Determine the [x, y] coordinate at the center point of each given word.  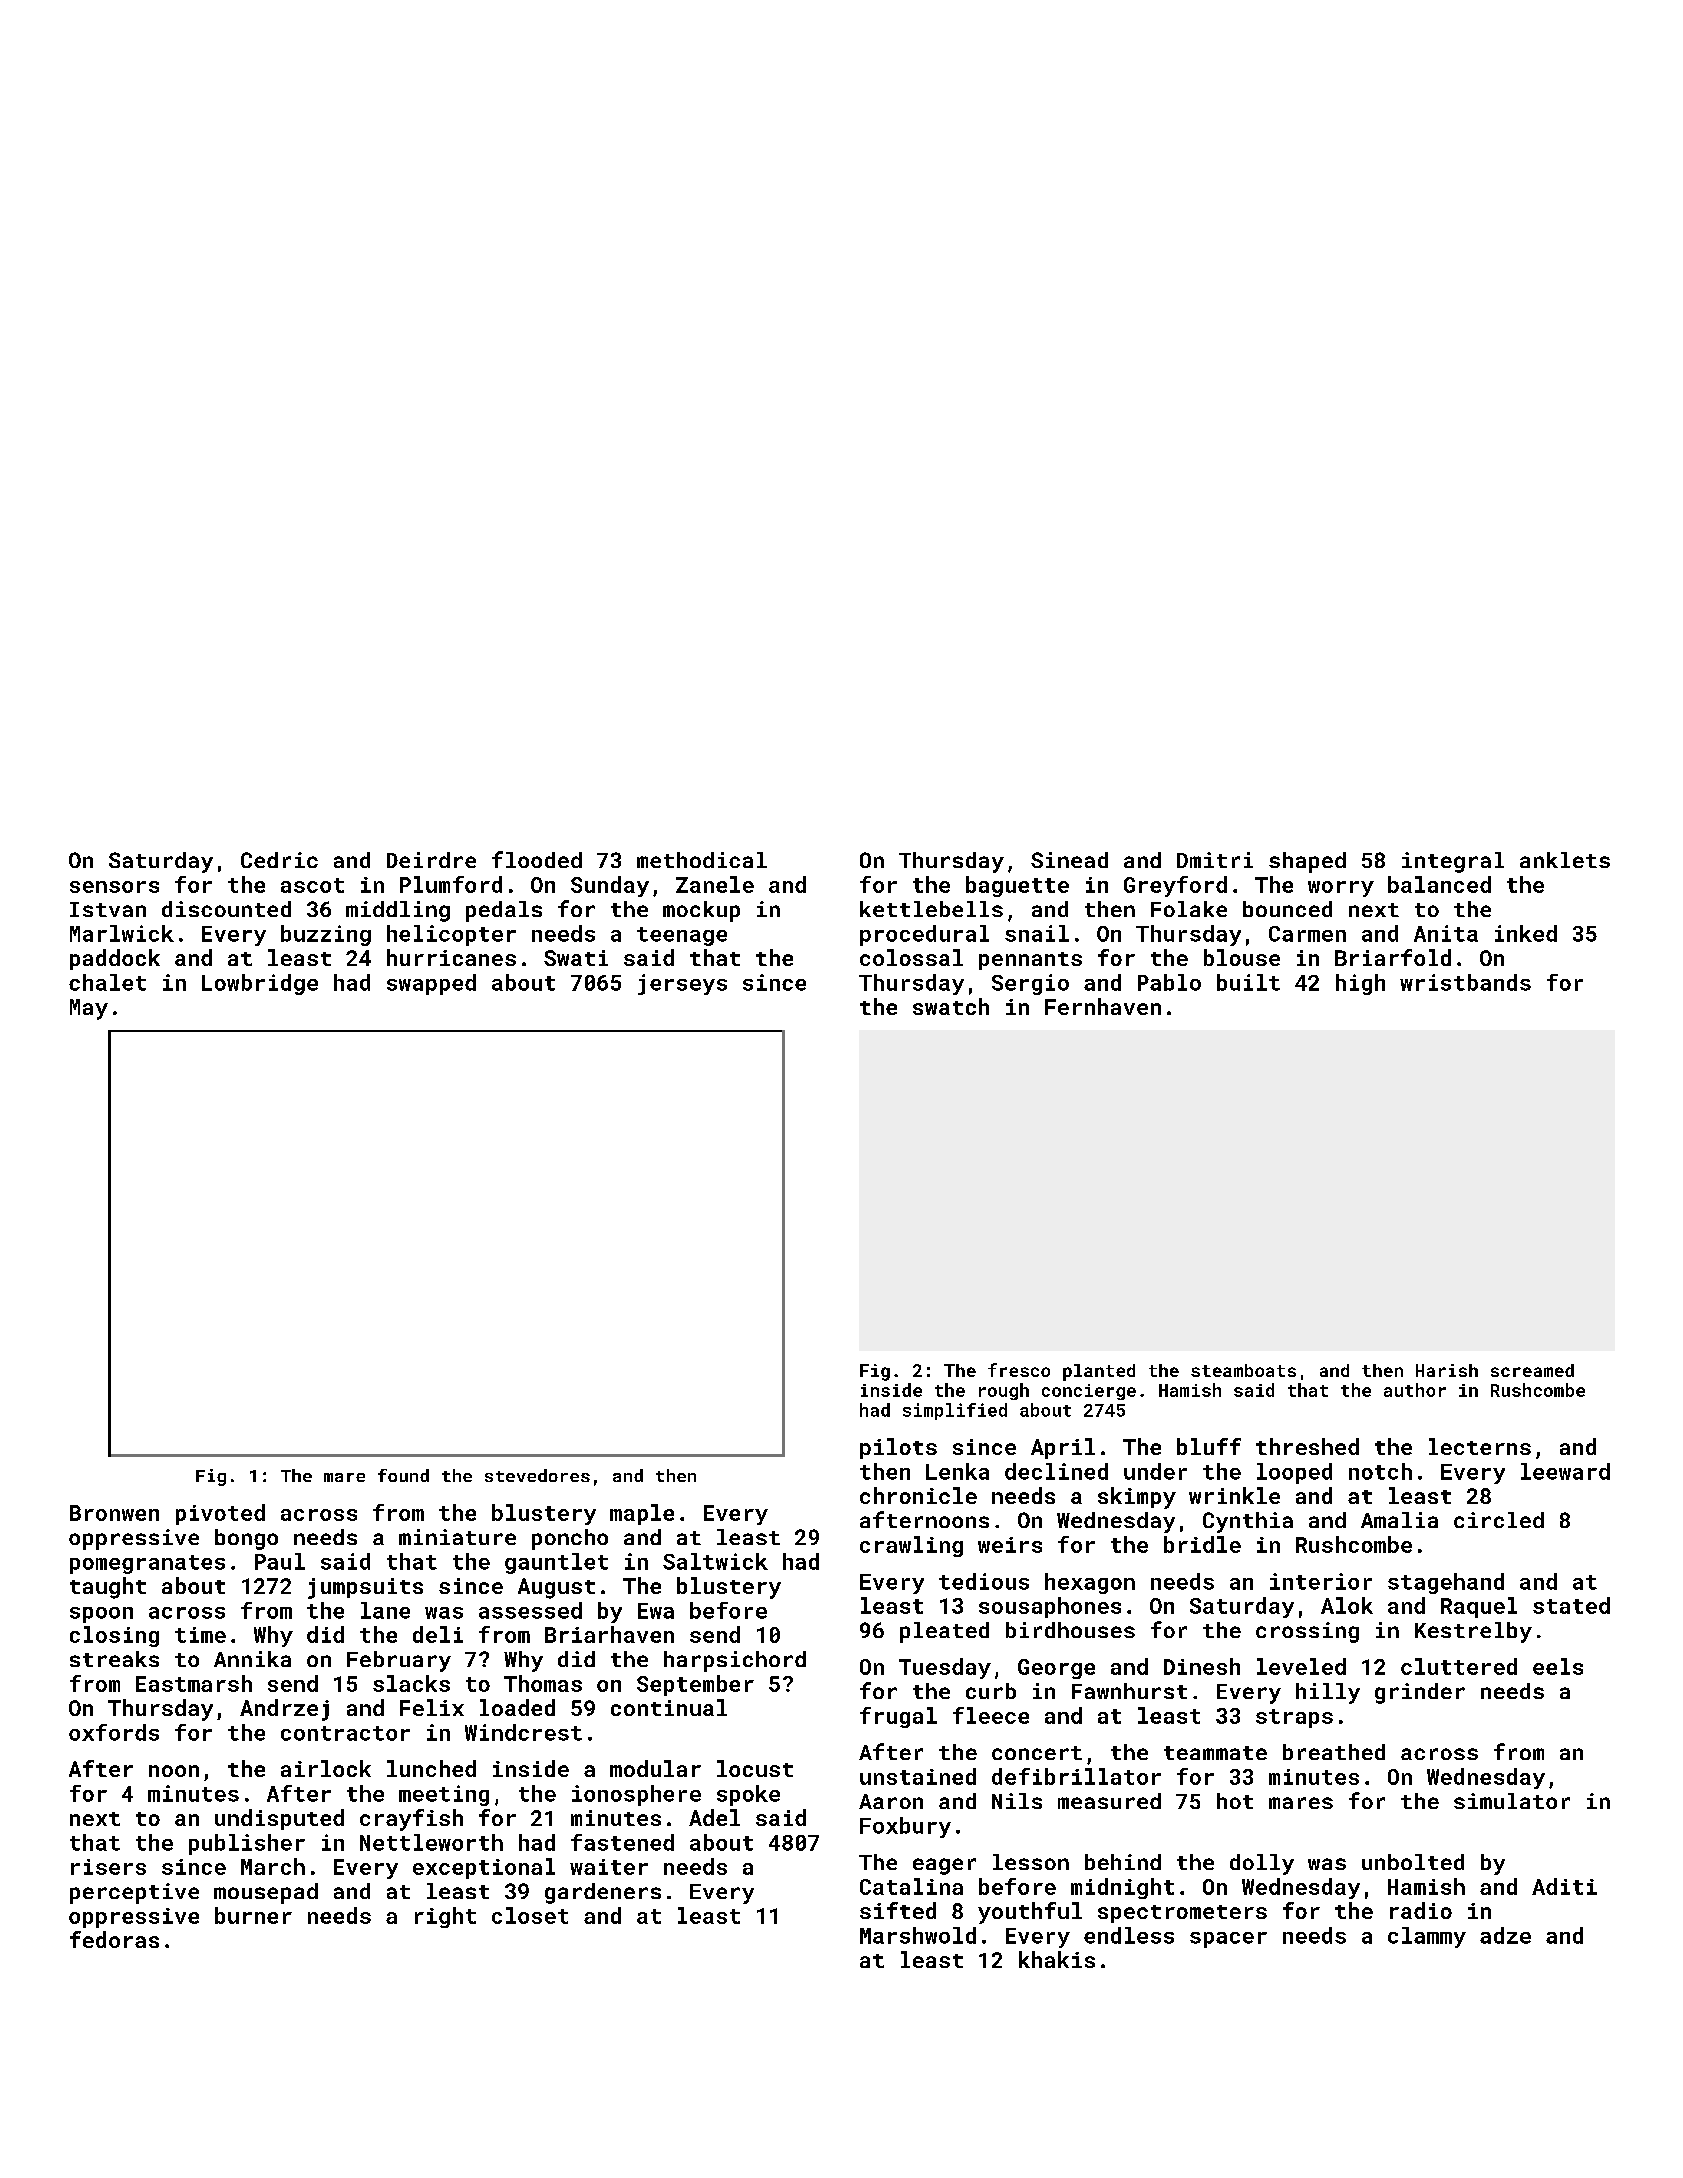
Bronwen [114, 1513]
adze [1505, 1935]
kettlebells [931, 909]
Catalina [911, 1886]
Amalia [1399, 1520]
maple [642, 1514]
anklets [1565, 860]
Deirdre [431, 860]
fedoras [114, 1939]
